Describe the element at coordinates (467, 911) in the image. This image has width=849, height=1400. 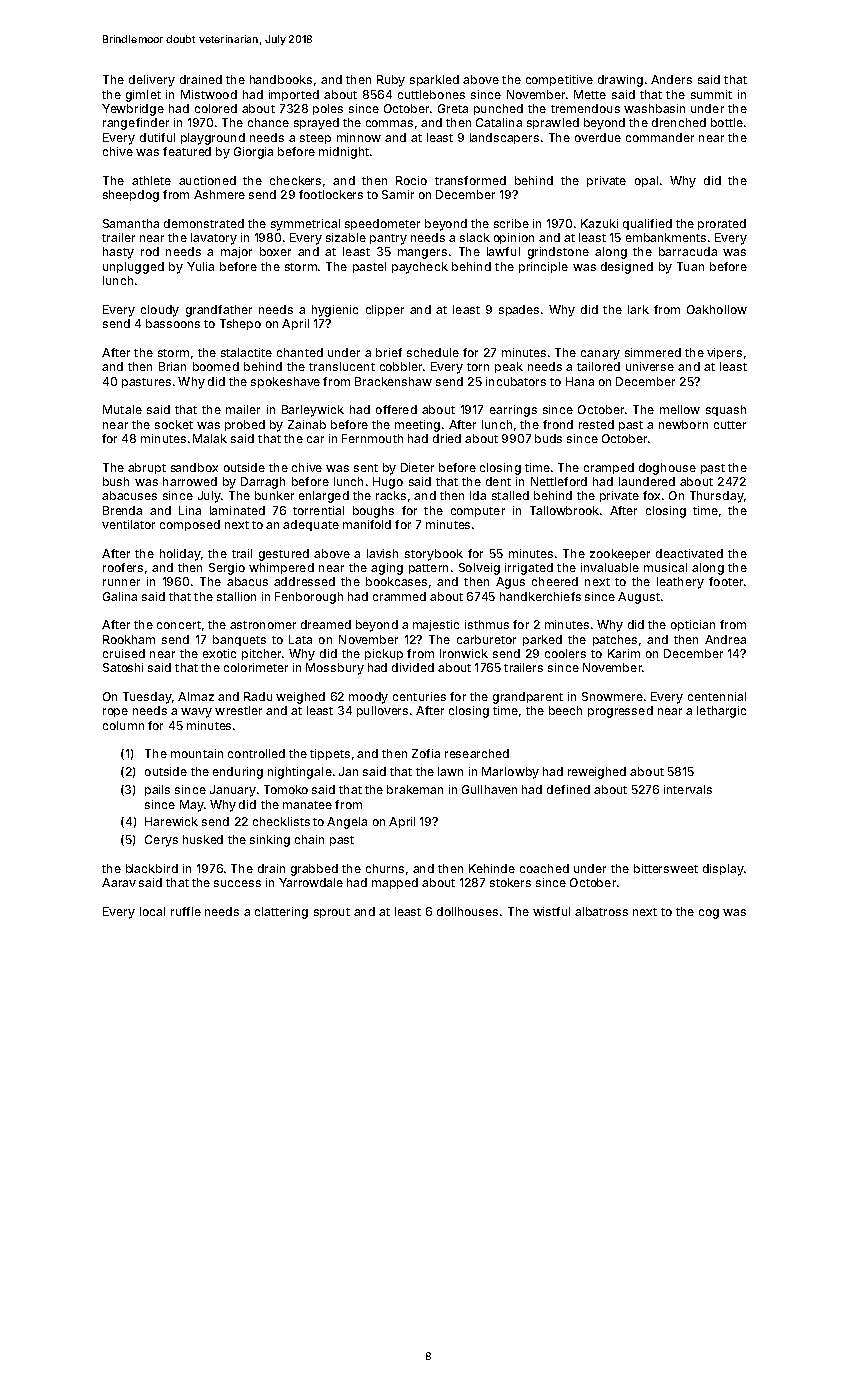
I see `dollhouses` at that location.
